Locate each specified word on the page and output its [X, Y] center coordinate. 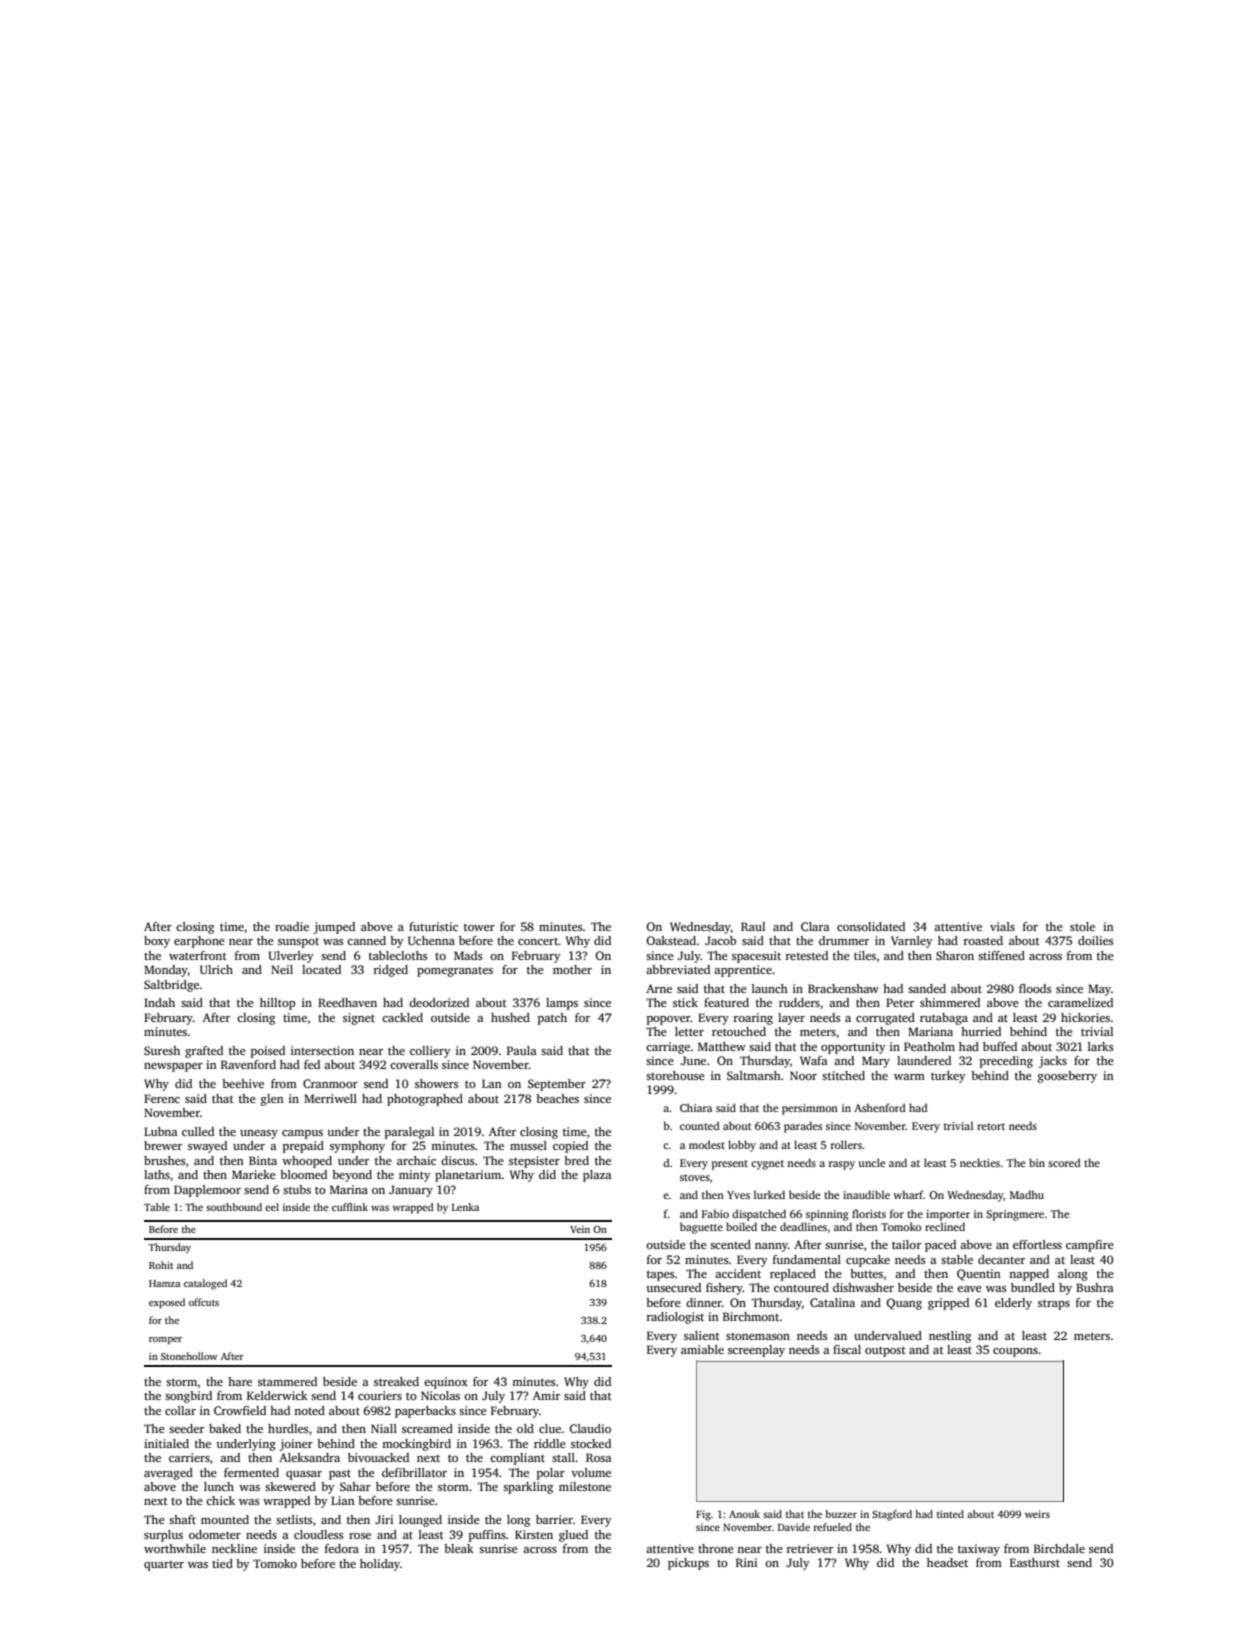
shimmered [950, 1002]
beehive [243, 1083]
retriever [809, 1548]
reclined [945, 1226]
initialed [166, 1443]
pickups [688, 1564]
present [730, 1165]
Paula [522, 1050]
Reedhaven [347, 1002]
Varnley [912, 942]
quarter [164, 1566]
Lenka [465, 1207]
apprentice [743, 971]
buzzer [841, 1514]
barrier [554, 1519]
